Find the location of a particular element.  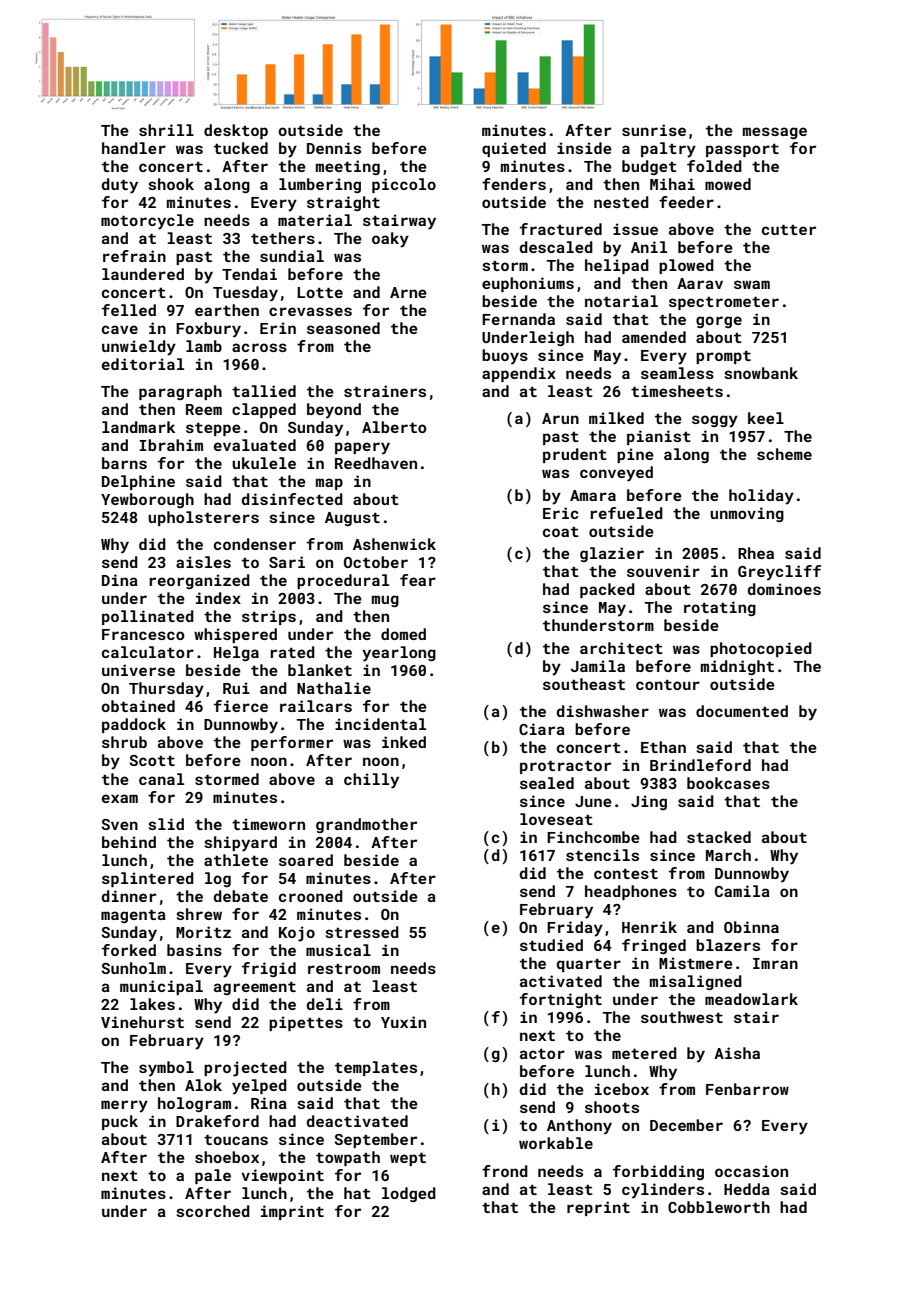

occasion is located at coordinates (751, 1171).
